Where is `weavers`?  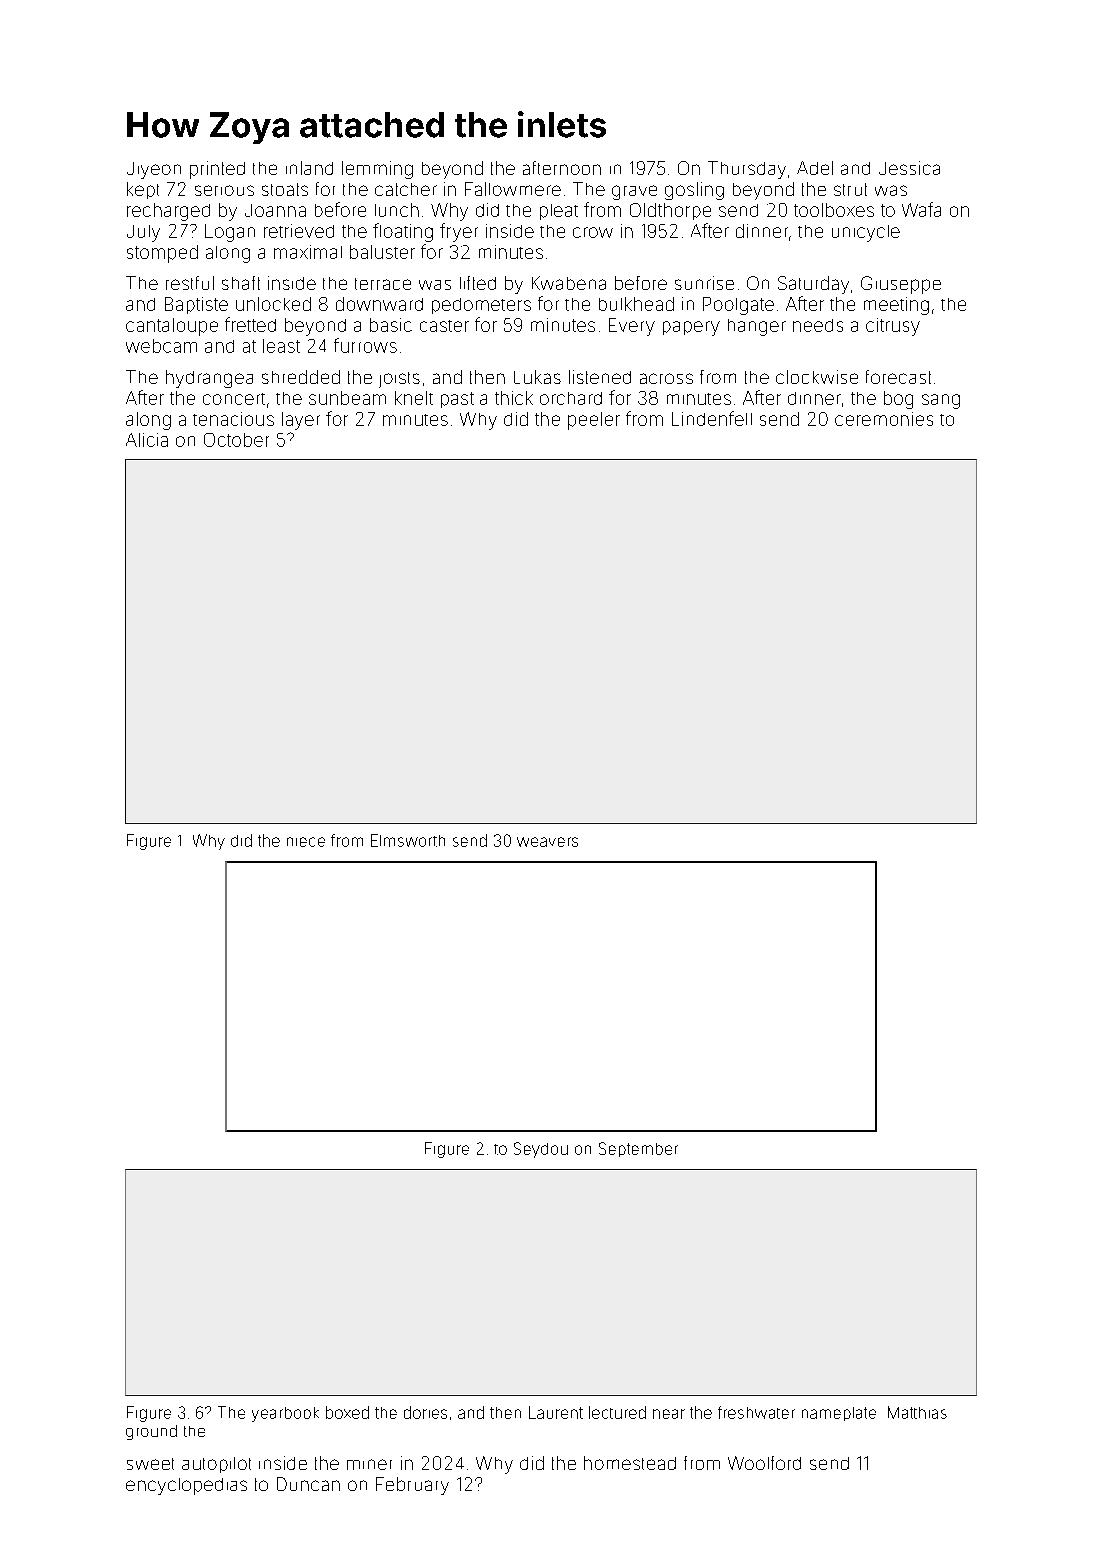 weavers is located at coordinates (547, 842).
